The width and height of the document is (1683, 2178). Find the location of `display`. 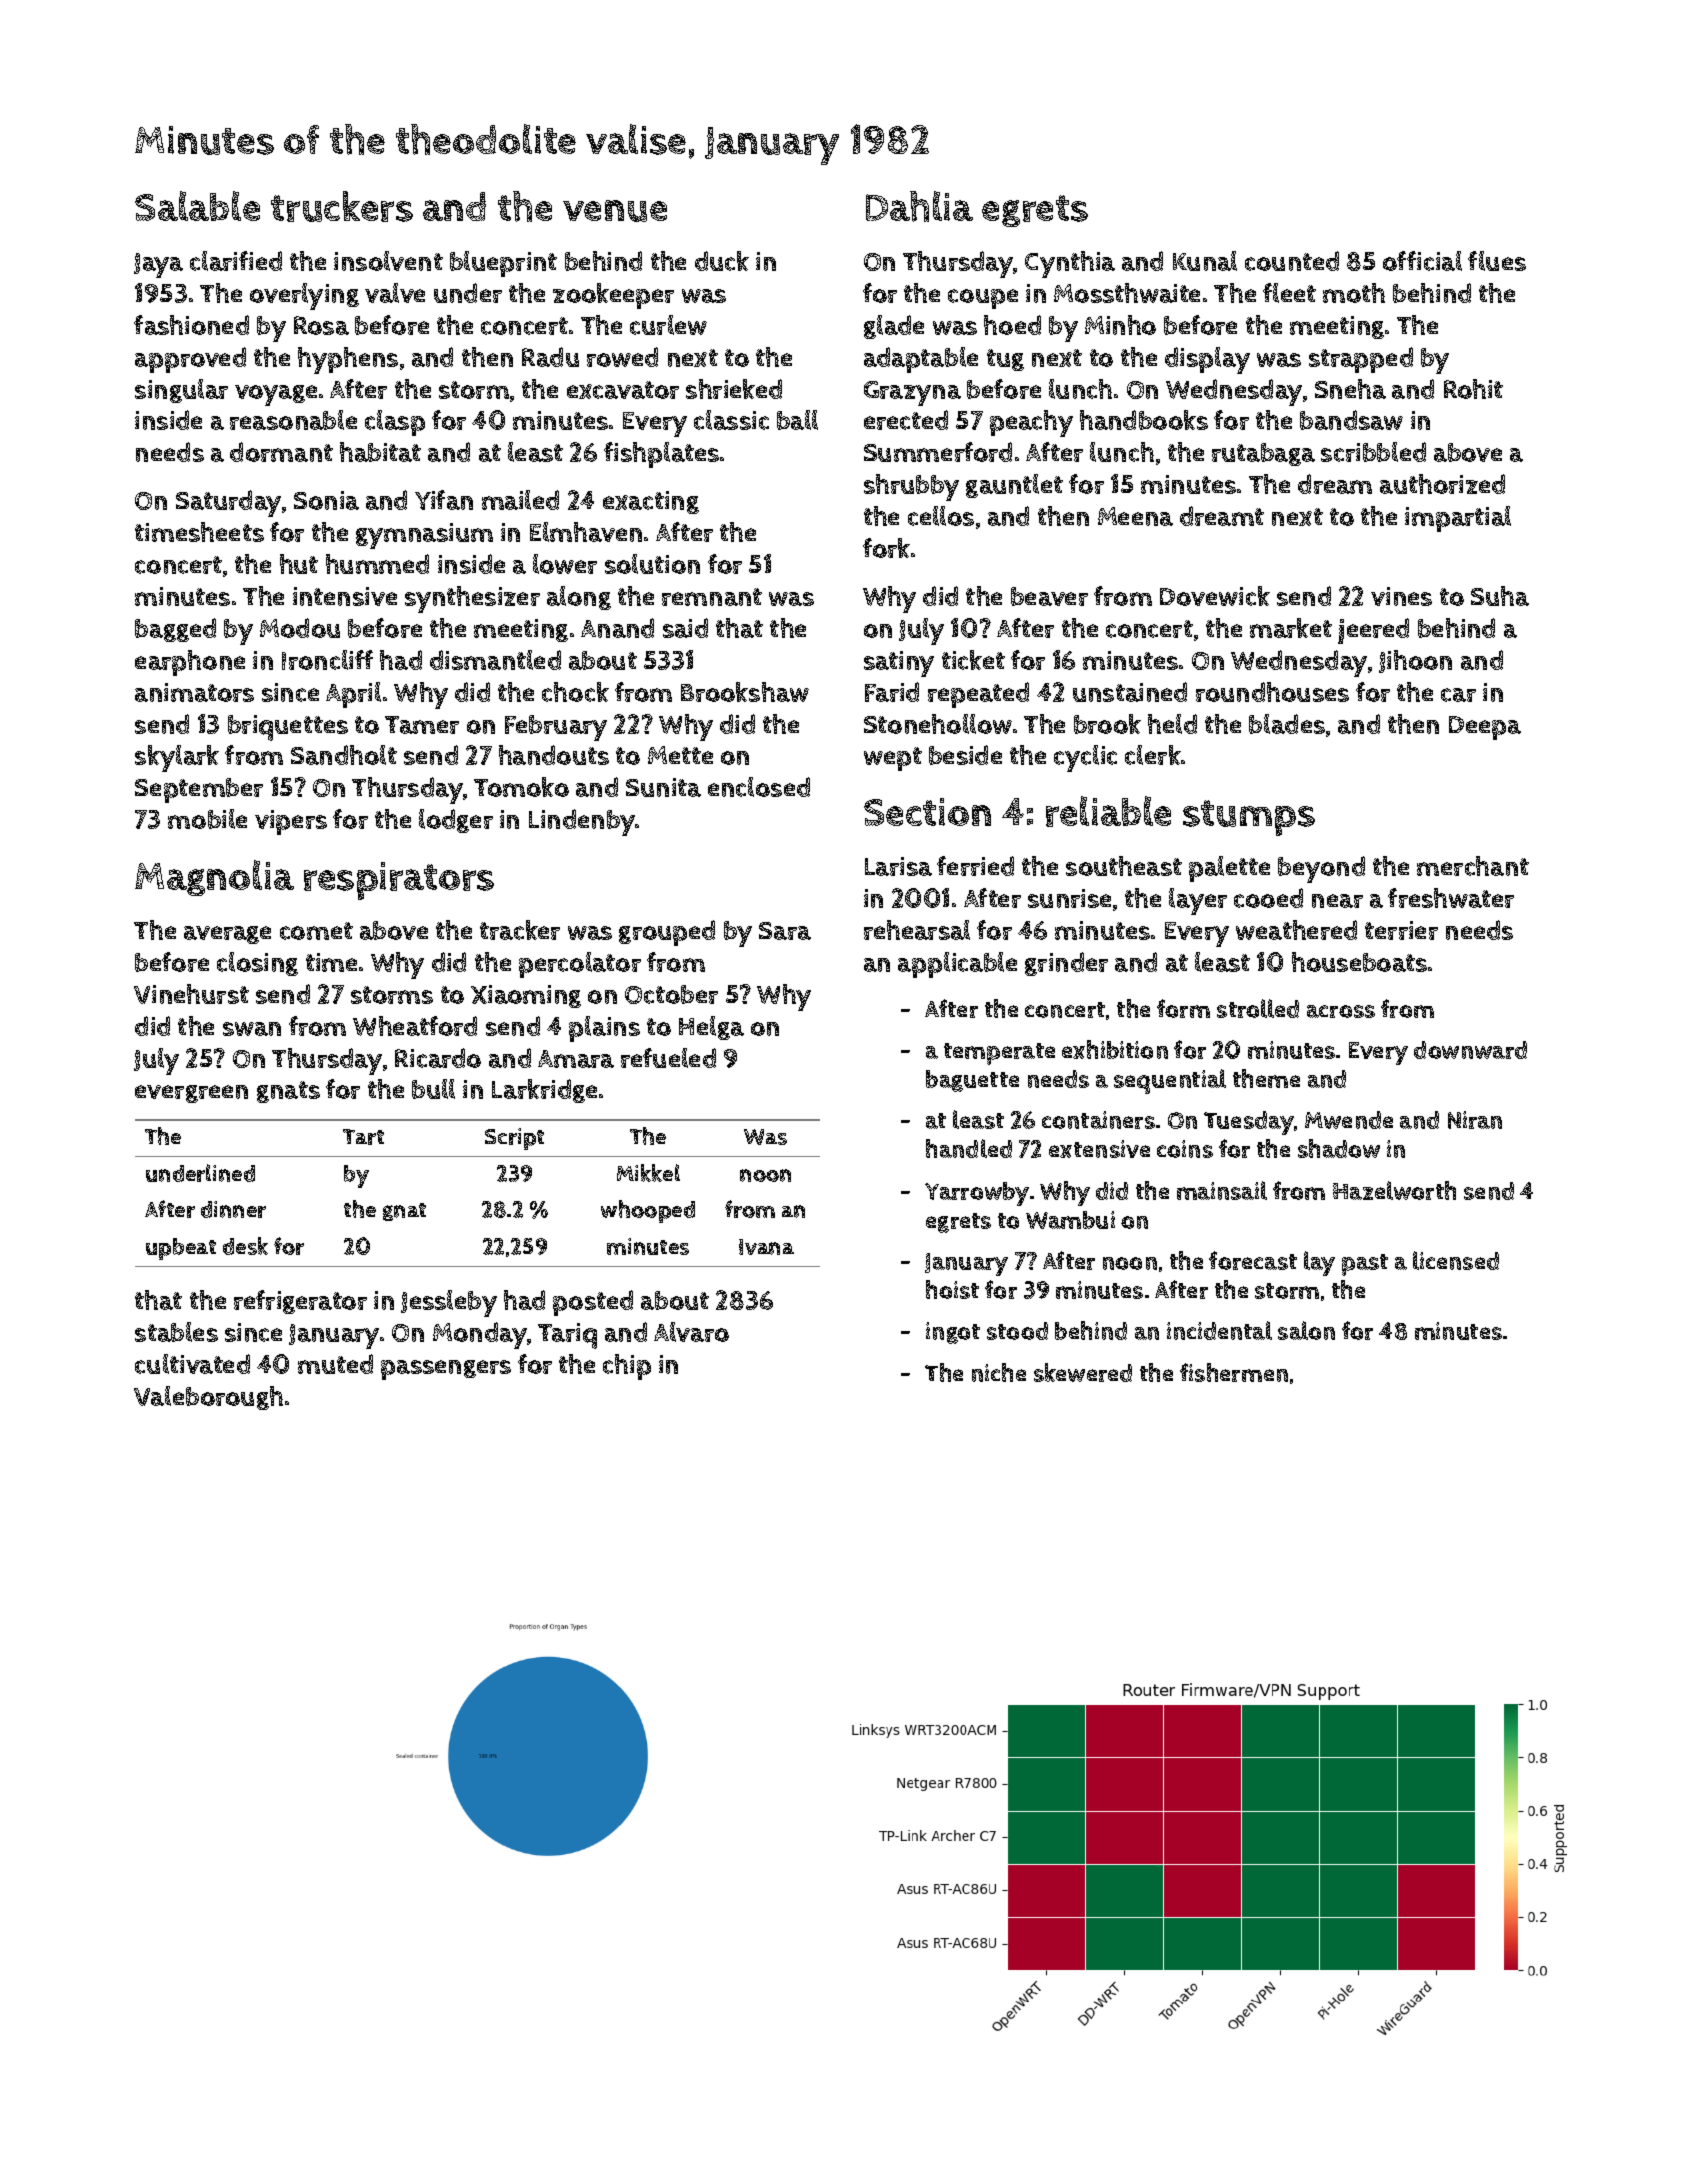

display is located at coordinates (1207, 360).
